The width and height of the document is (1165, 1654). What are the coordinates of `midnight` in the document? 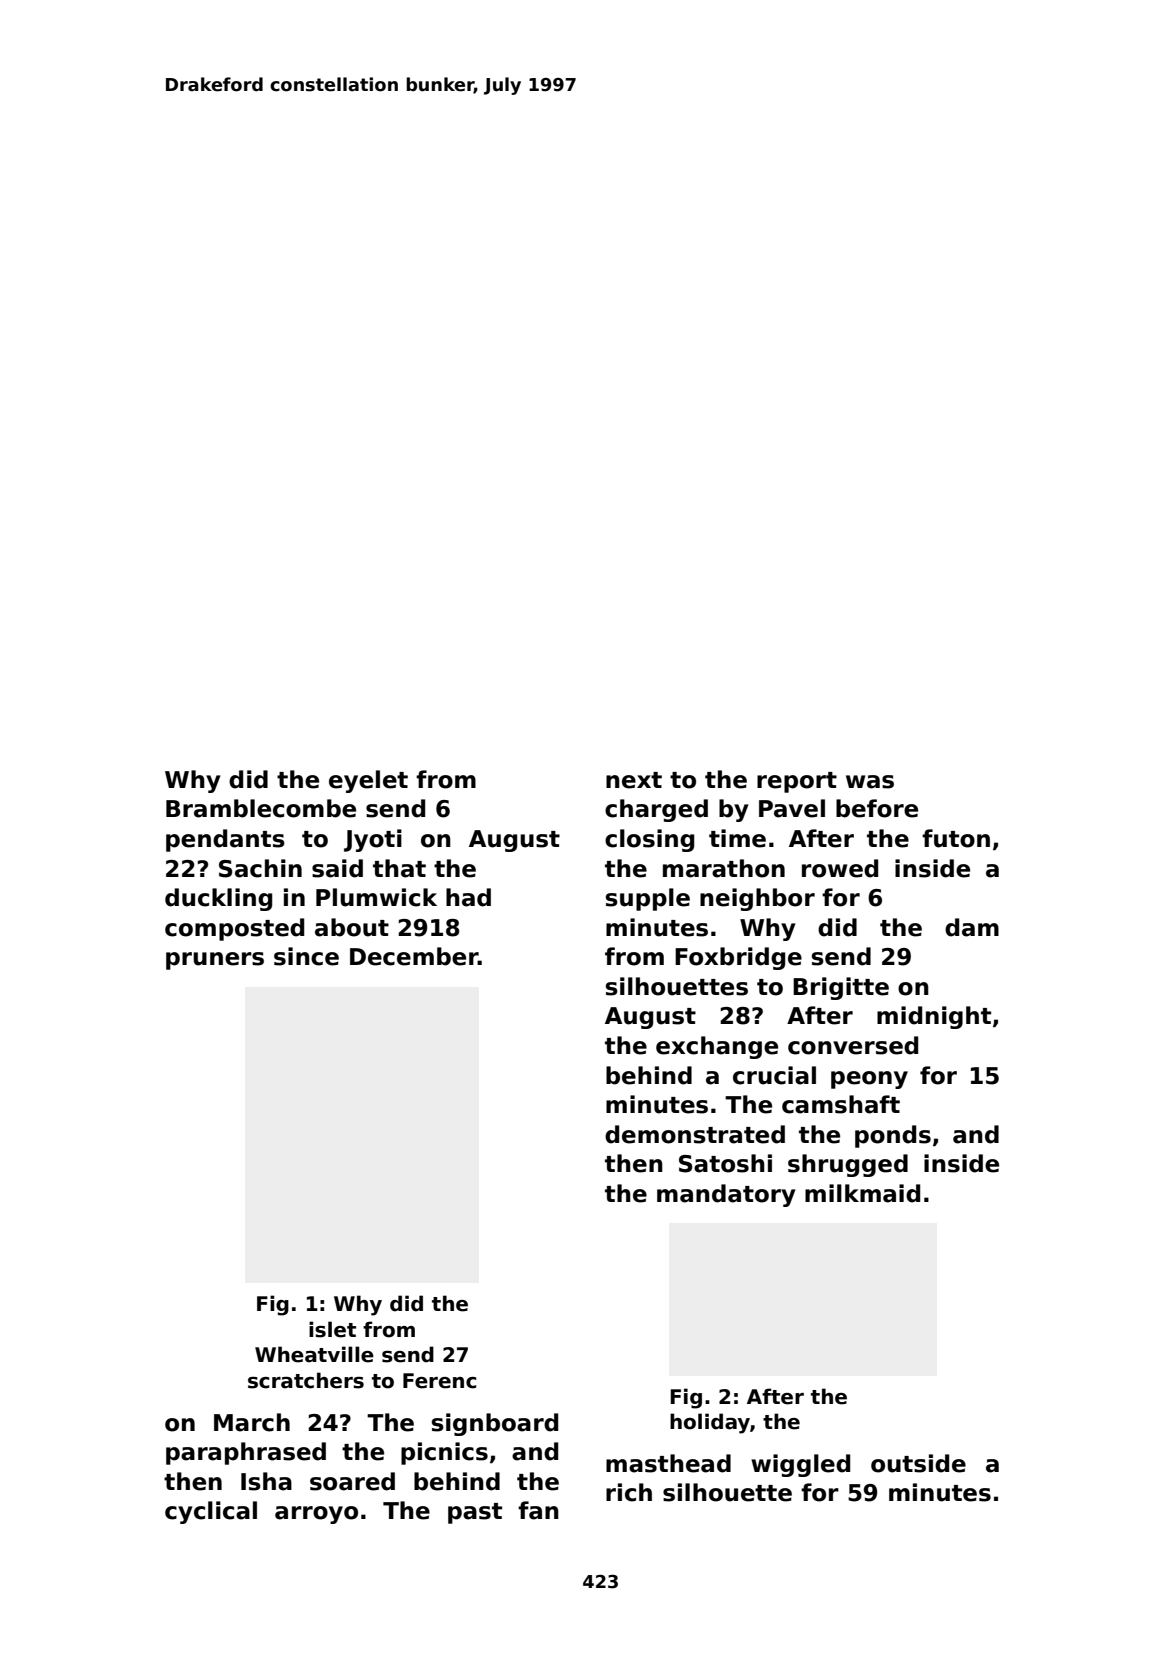 It's located at (934, 1017).
